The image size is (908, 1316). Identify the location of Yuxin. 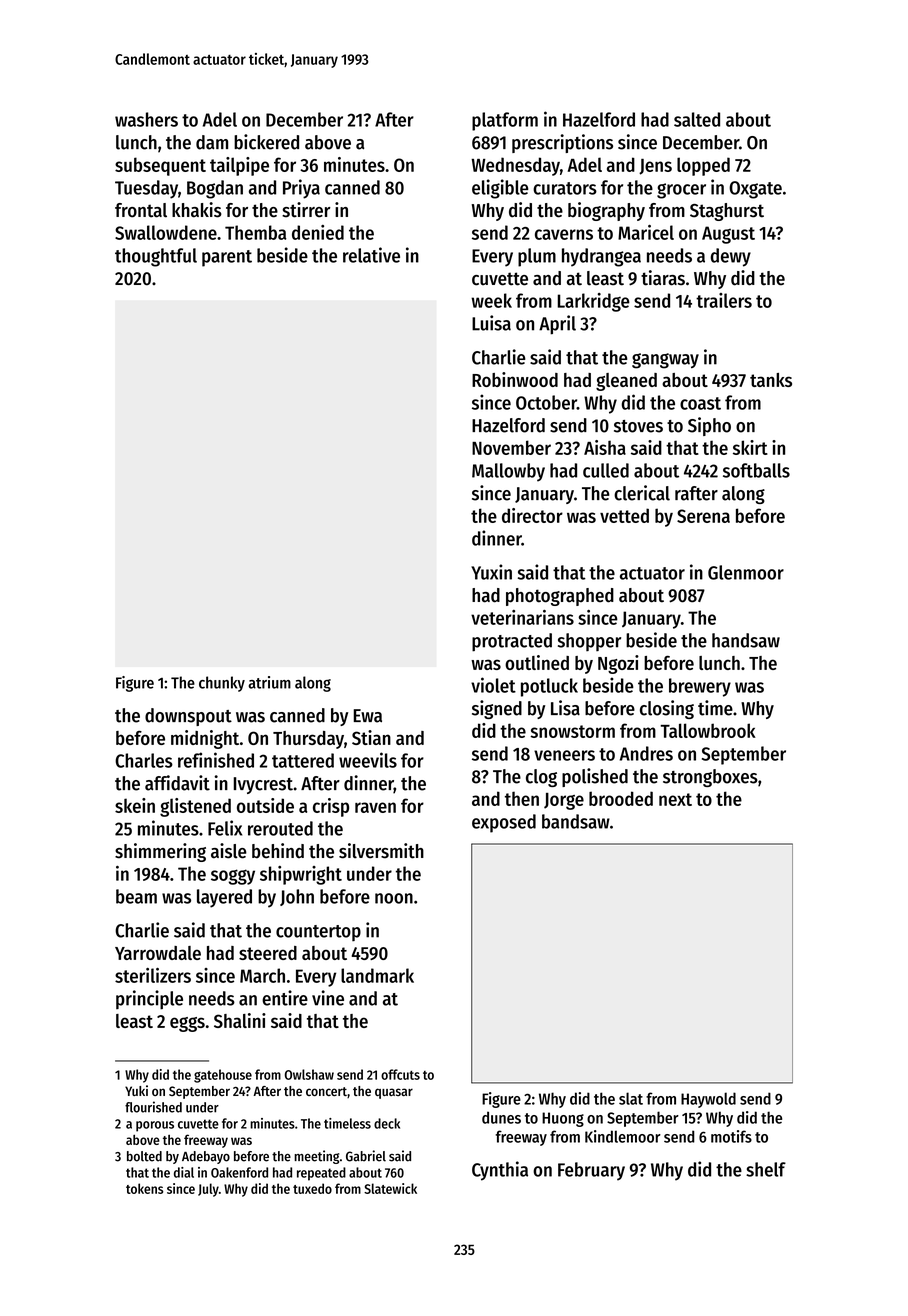
(491, 572).
